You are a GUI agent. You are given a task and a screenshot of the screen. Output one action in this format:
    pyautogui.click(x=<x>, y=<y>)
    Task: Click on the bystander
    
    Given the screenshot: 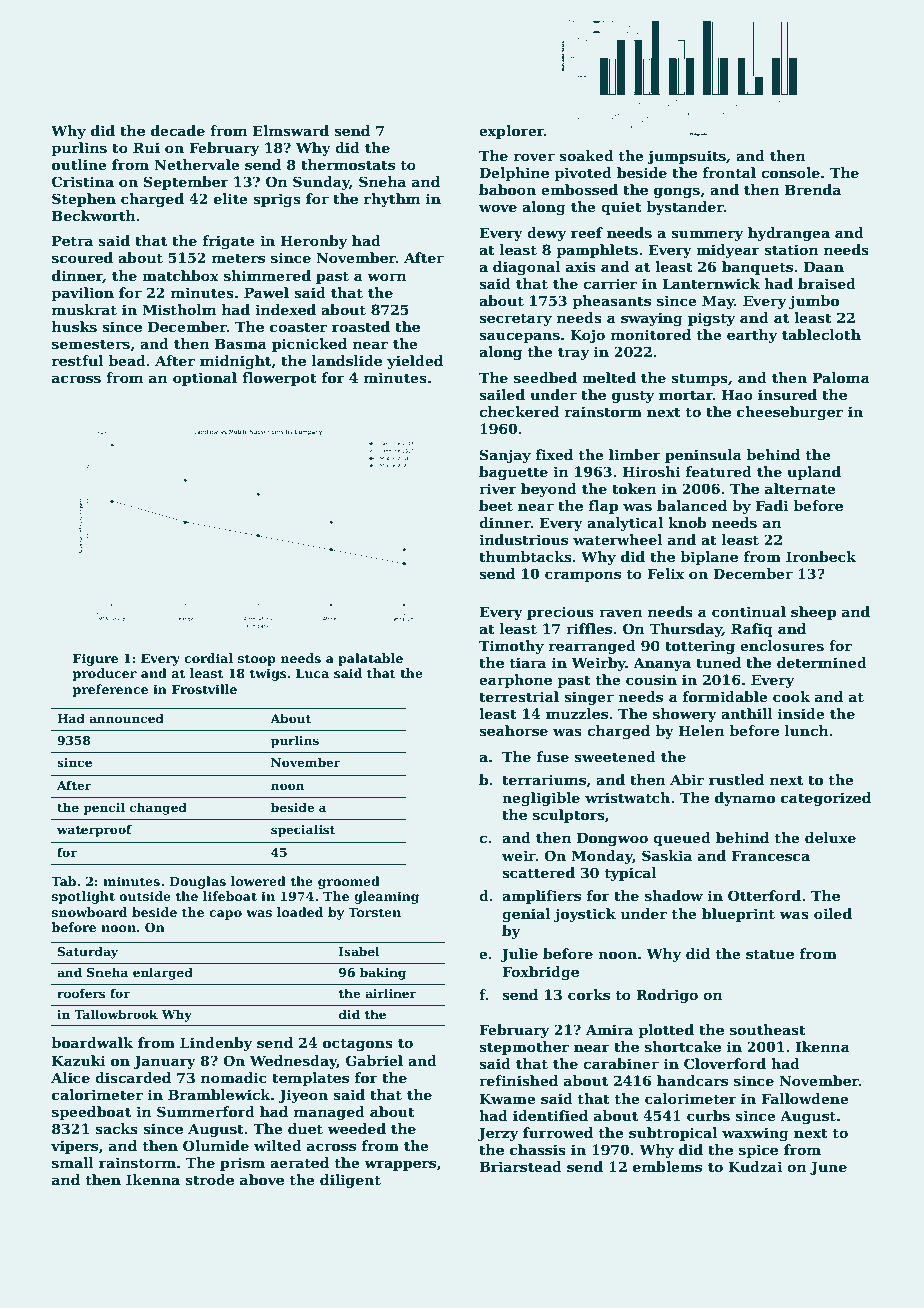 What is the action you would take?
    pyautogui.click(x=685, y=208)
